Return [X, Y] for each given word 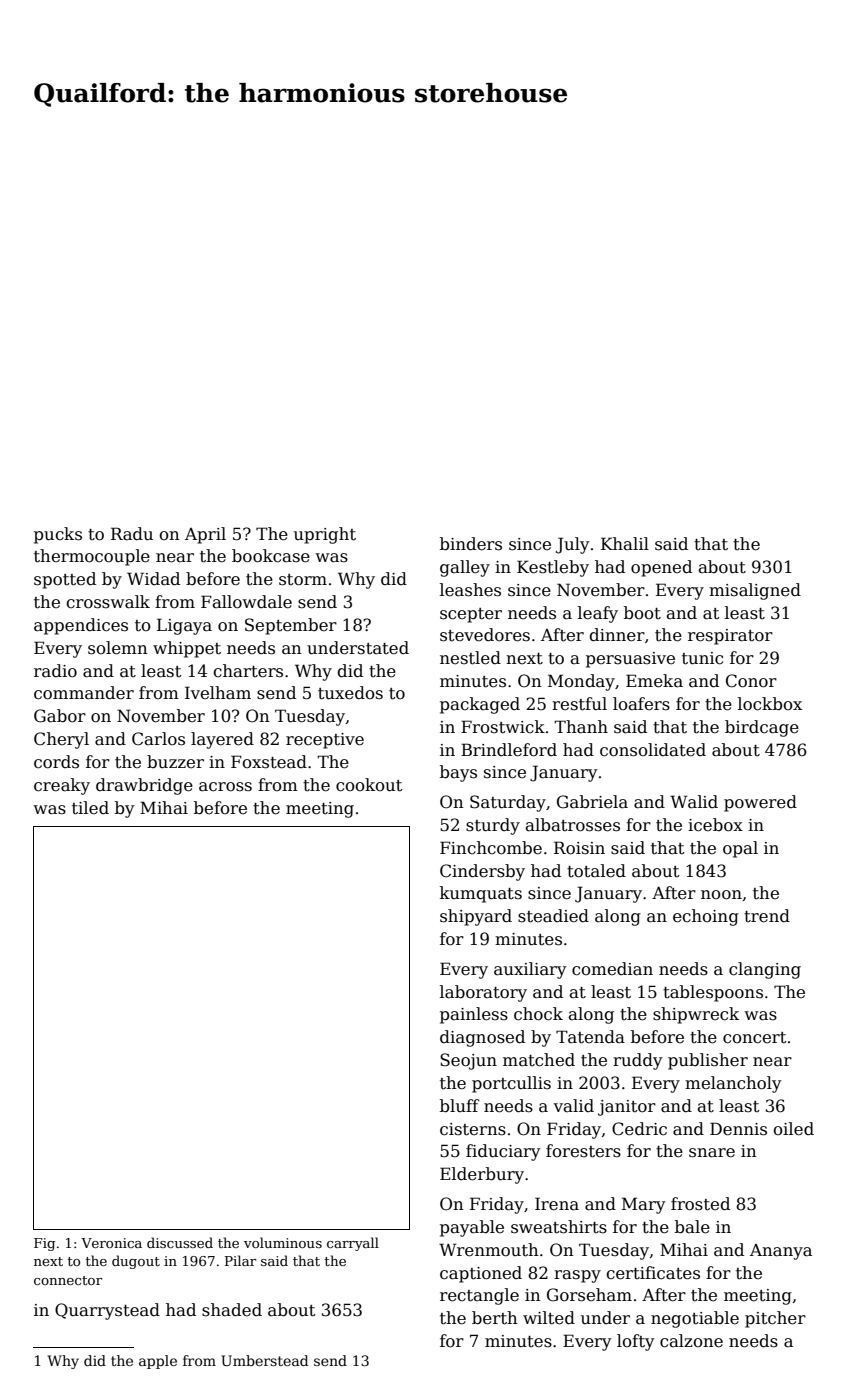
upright [325, 535]
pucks [58, 535]
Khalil [625, 543]
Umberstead [264, 1360]
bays [458, 773]
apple [158, 1362]
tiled [90, 808]
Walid [694, 802]
